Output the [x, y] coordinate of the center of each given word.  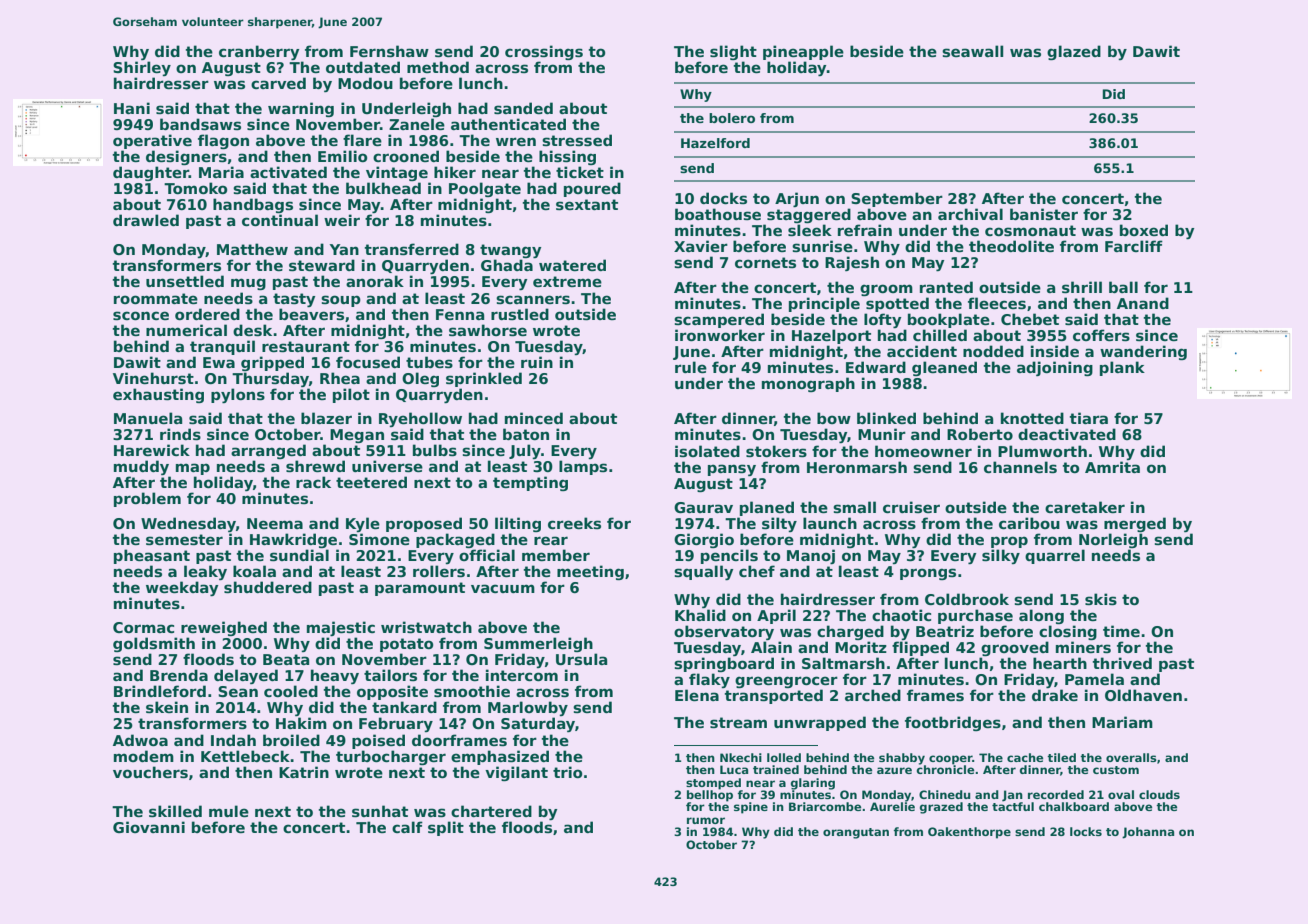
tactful [1013, 806]
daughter [151, 173]
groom [886, 290]
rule [691, 367]
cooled [291, 691]
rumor [706, 820]
